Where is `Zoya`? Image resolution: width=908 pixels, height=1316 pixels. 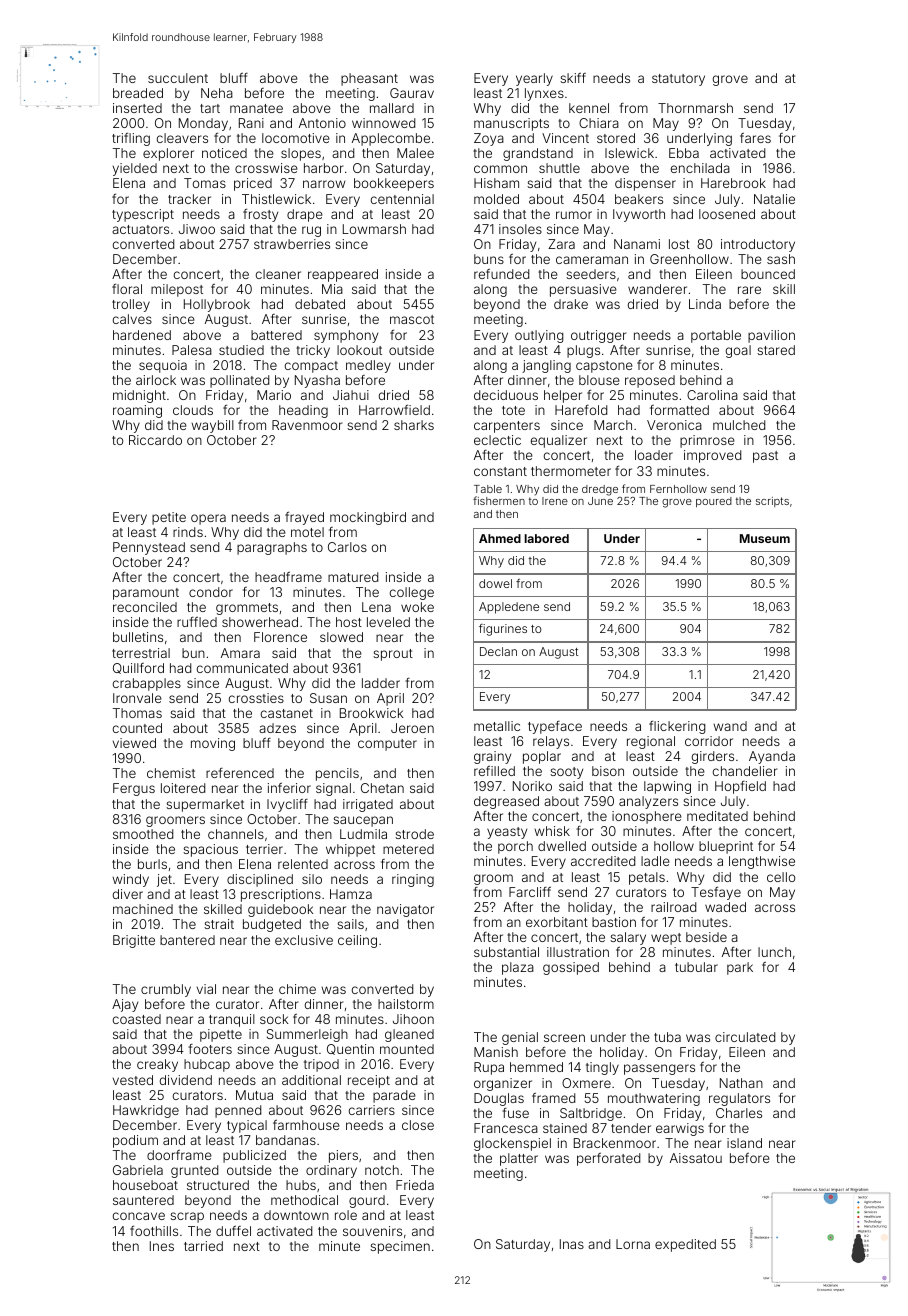
Zoya is located at coordinates (489, 139).
